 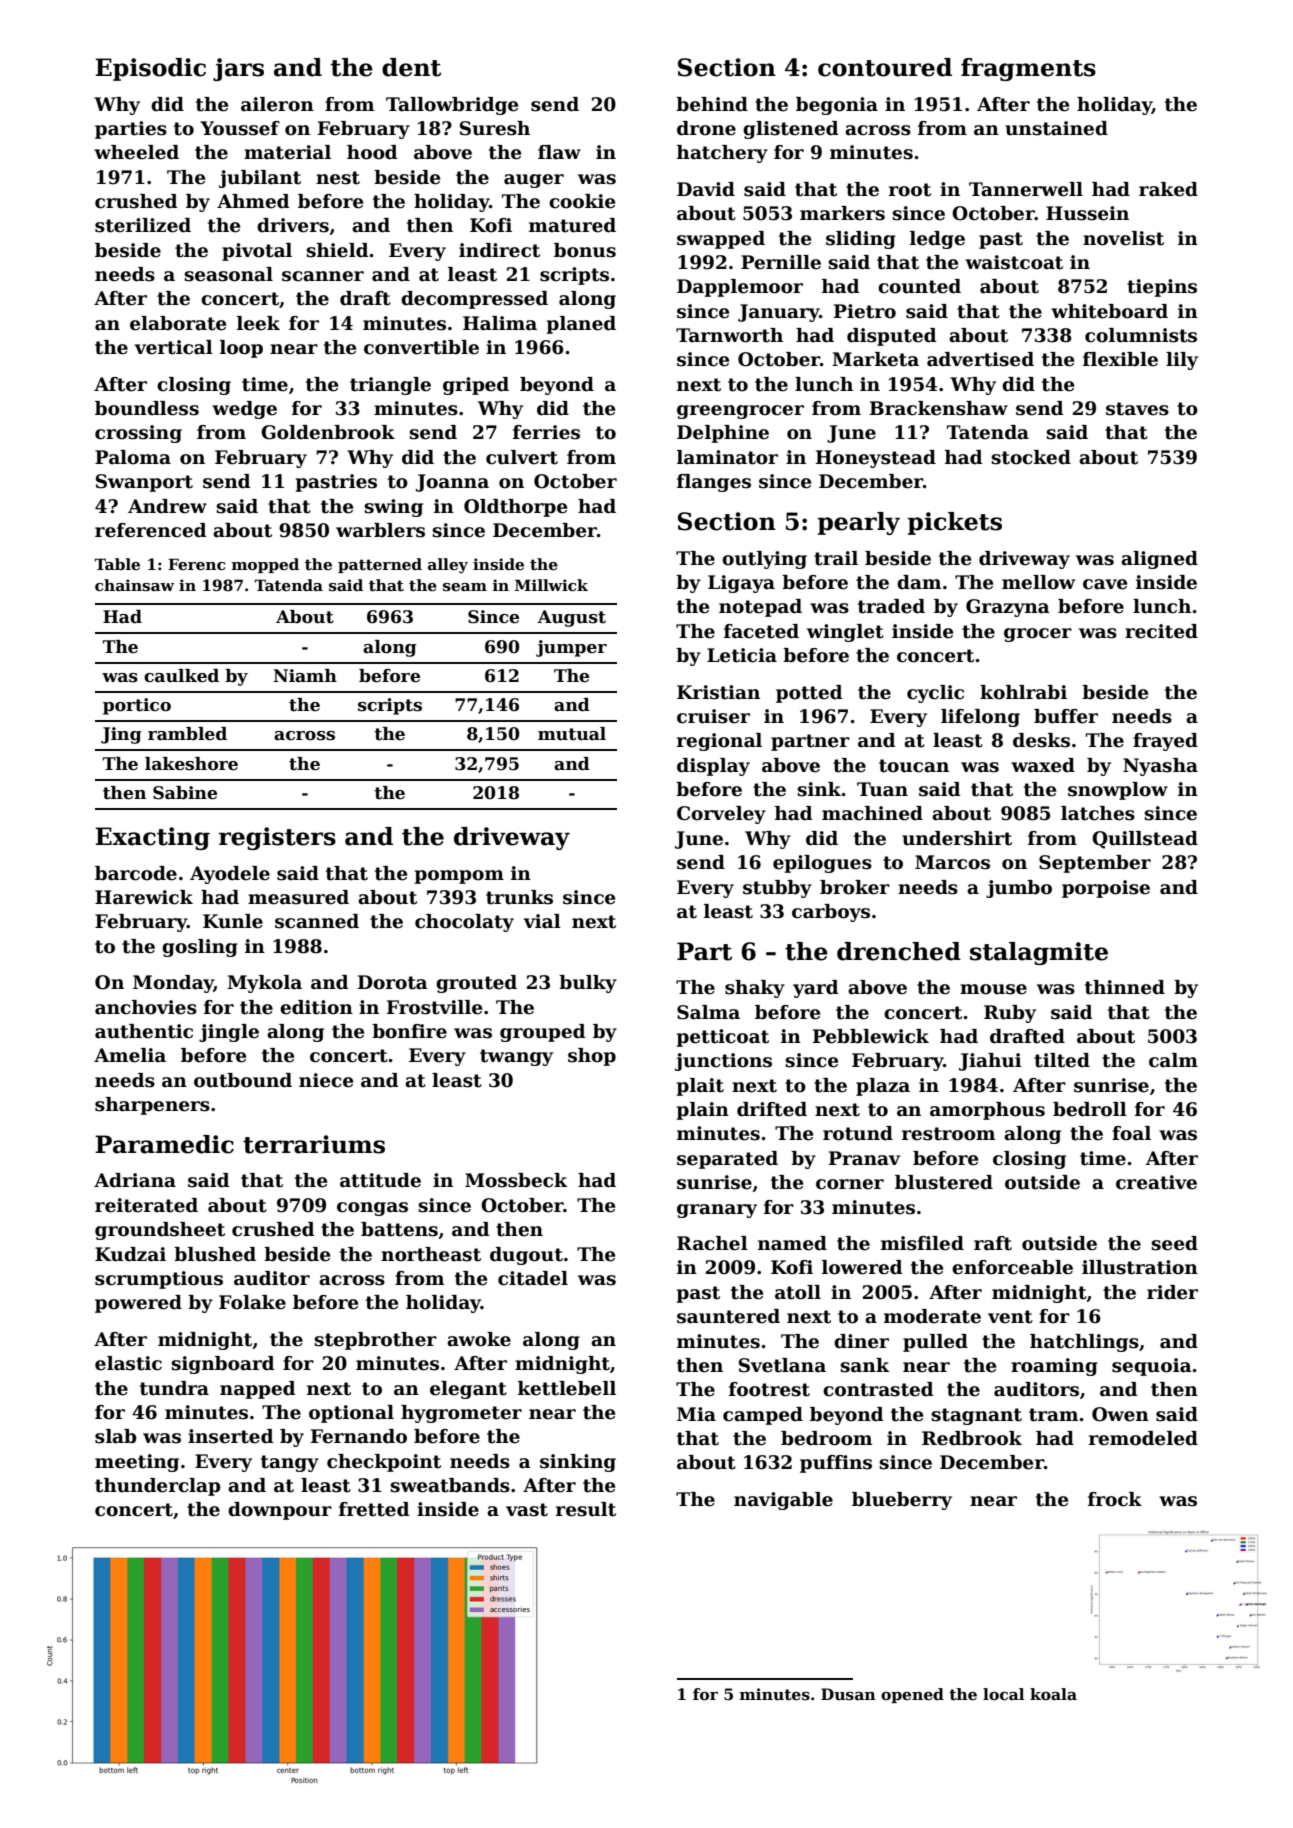 What do you see at coordinates (703, 1111) in the screenshot?
I see `plain` at bounding box center [703, 1111].
